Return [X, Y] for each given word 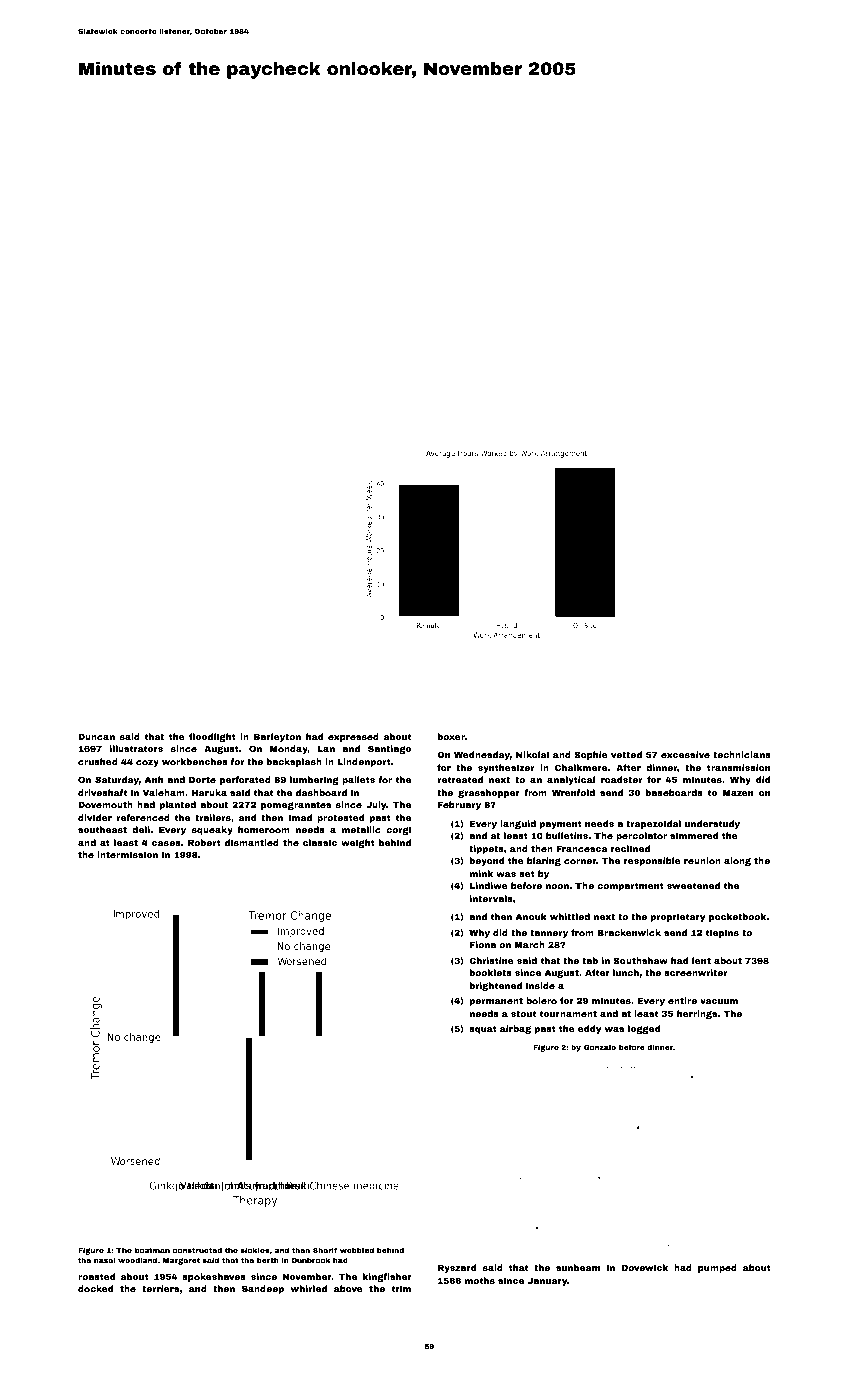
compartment [630, 887]
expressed [353, 737]
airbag [515, 1029]
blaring [544, 861]
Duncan [96, 737]
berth [268, 1260]
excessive [685, 754]
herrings [697, 1014]
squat [483, 1030]
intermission [127, 854]
